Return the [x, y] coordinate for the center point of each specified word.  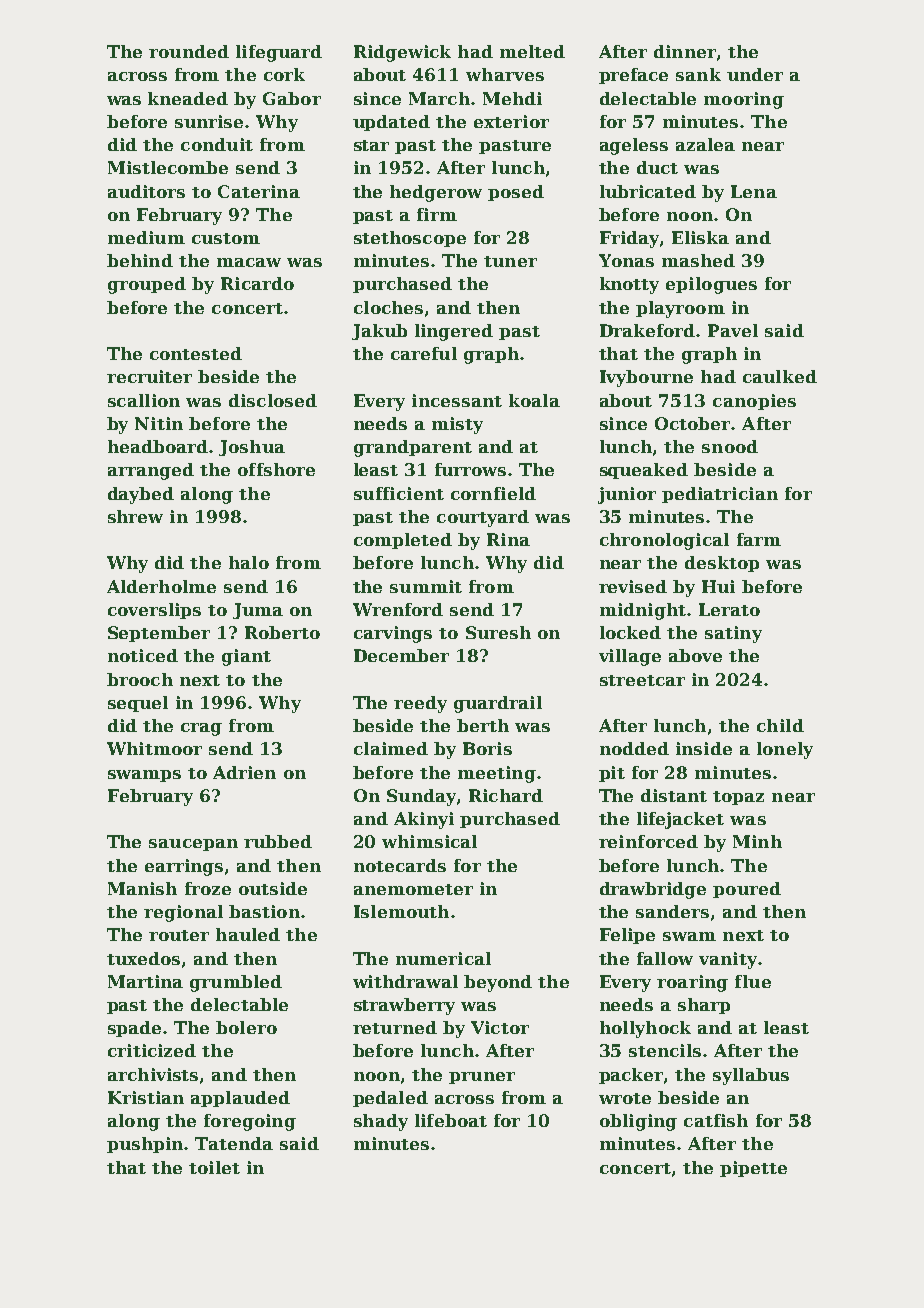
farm [759, 539]
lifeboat [451, 1120]
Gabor [292, 98]
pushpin [145, 1145]
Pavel [733, 330]
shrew [135, 516]
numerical [443, 958]
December [401, 655]
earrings [184, 867]
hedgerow [436, 193]
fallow [665, 958]
